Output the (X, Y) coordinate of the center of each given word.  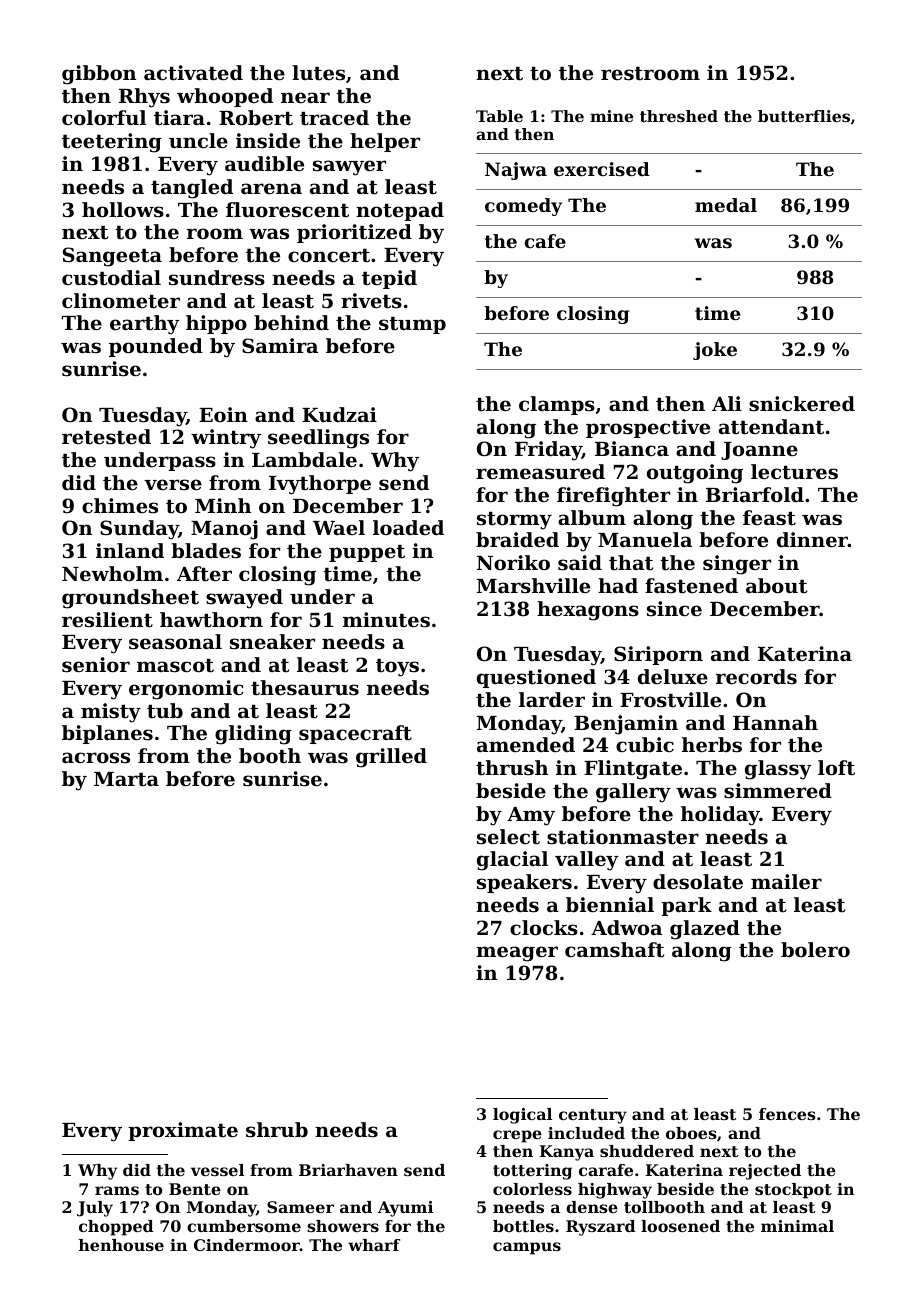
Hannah (775, 722)
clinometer (121, 301)
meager (517, 954)
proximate (183, 1131)
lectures (794, 472)
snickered (802, 403)
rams (117, 1190)
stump (412, 325)
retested (106, 437)
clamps (557, 405)
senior (96, 664)
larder (552, 699)
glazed (705, 930)
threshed (679, 116)
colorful (104, 117)
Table (499, 116)
